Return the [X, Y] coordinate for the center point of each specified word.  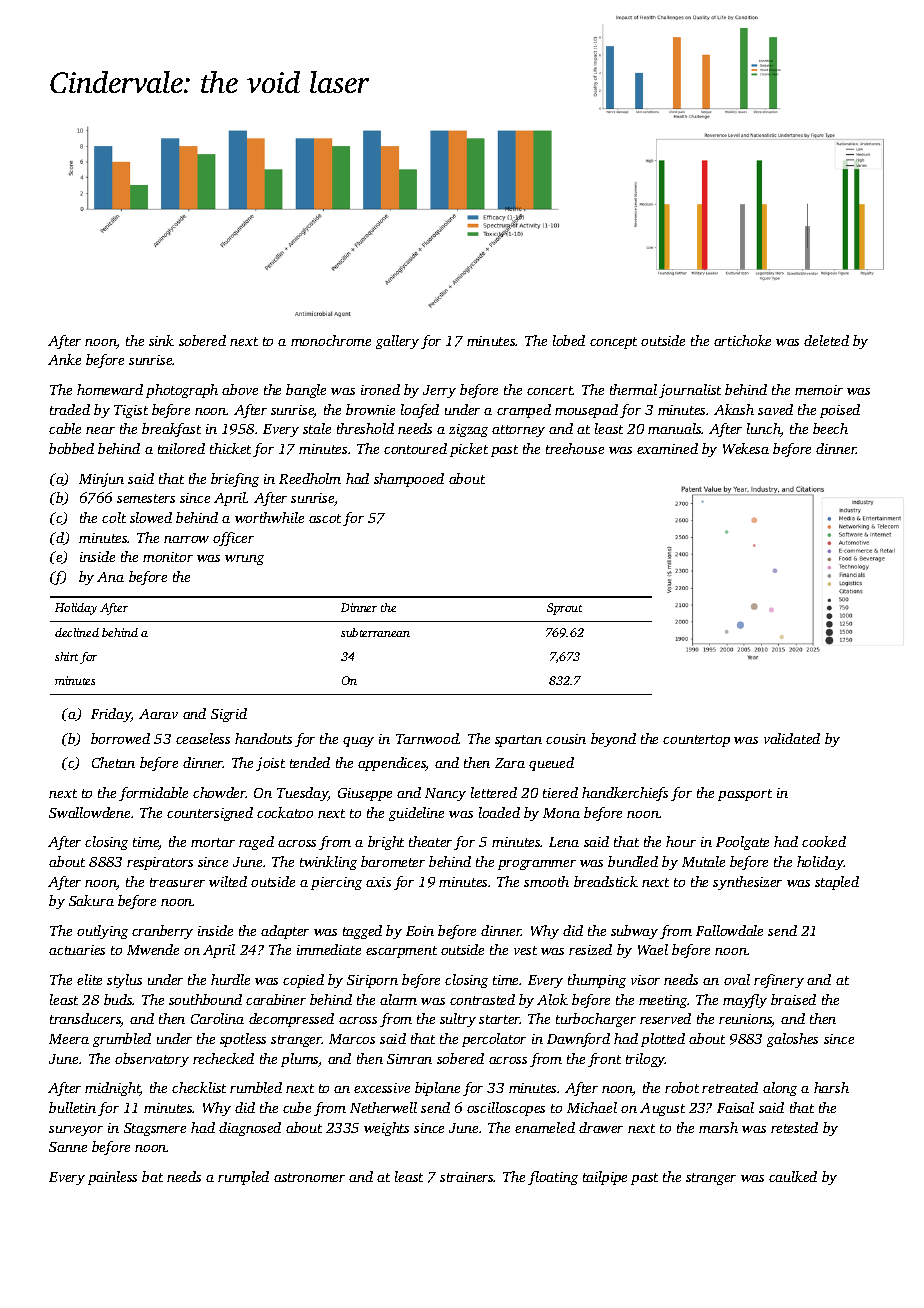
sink [161, 340]
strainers [467, 1177]
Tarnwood [427, 738]
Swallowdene [89, 812]
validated [792, 738]
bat [152, 1176]
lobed [569, 340]
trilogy [645, 1060]
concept [613, 343]
